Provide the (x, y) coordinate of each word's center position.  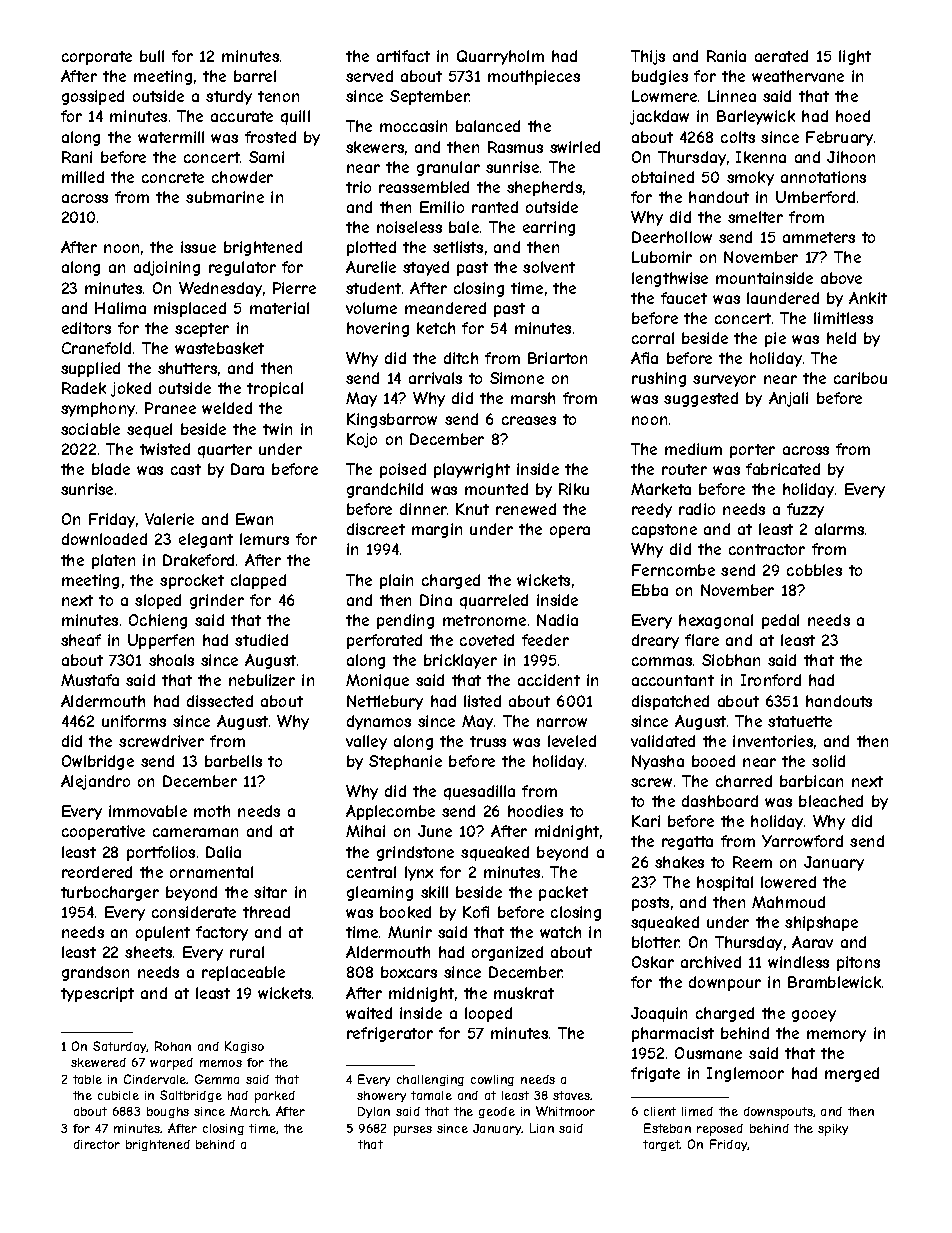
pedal (780, 621)
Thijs (648, 57)
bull (152, 56)
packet (563, 893)
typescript (97, 994)
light (855, 57)
